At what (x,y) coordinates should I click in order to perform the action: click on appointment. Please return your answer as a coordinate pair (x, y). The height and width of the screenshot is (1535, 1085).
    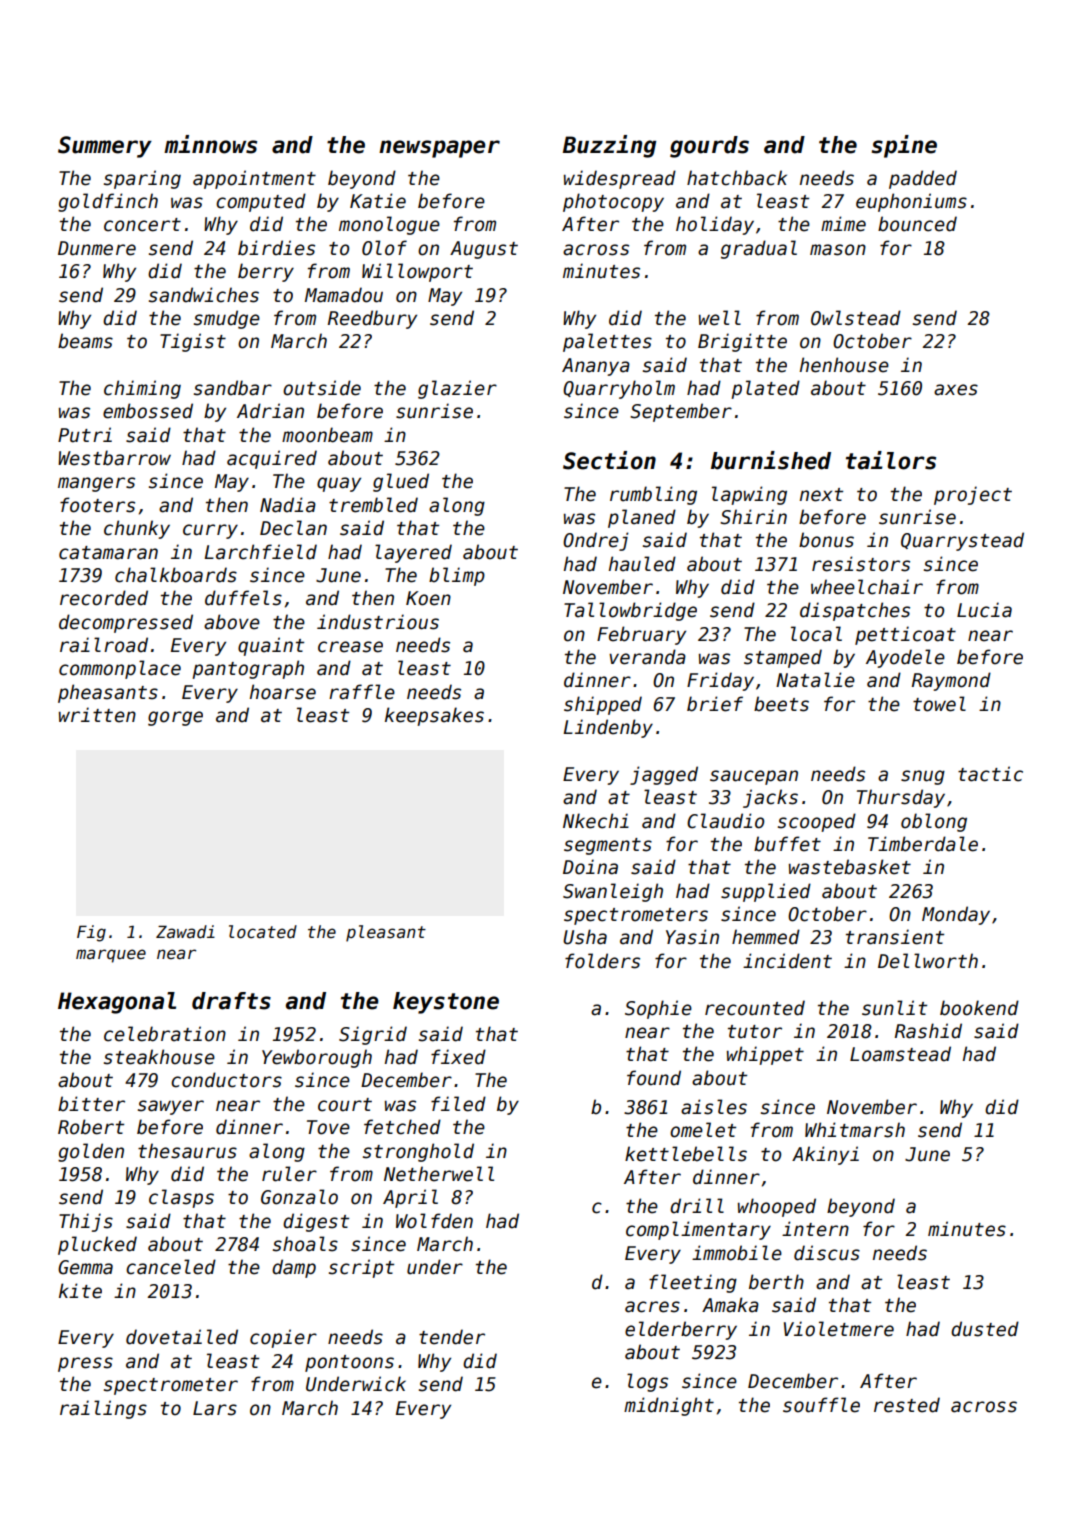
    Looking at the image, I should click on (254, 179).
